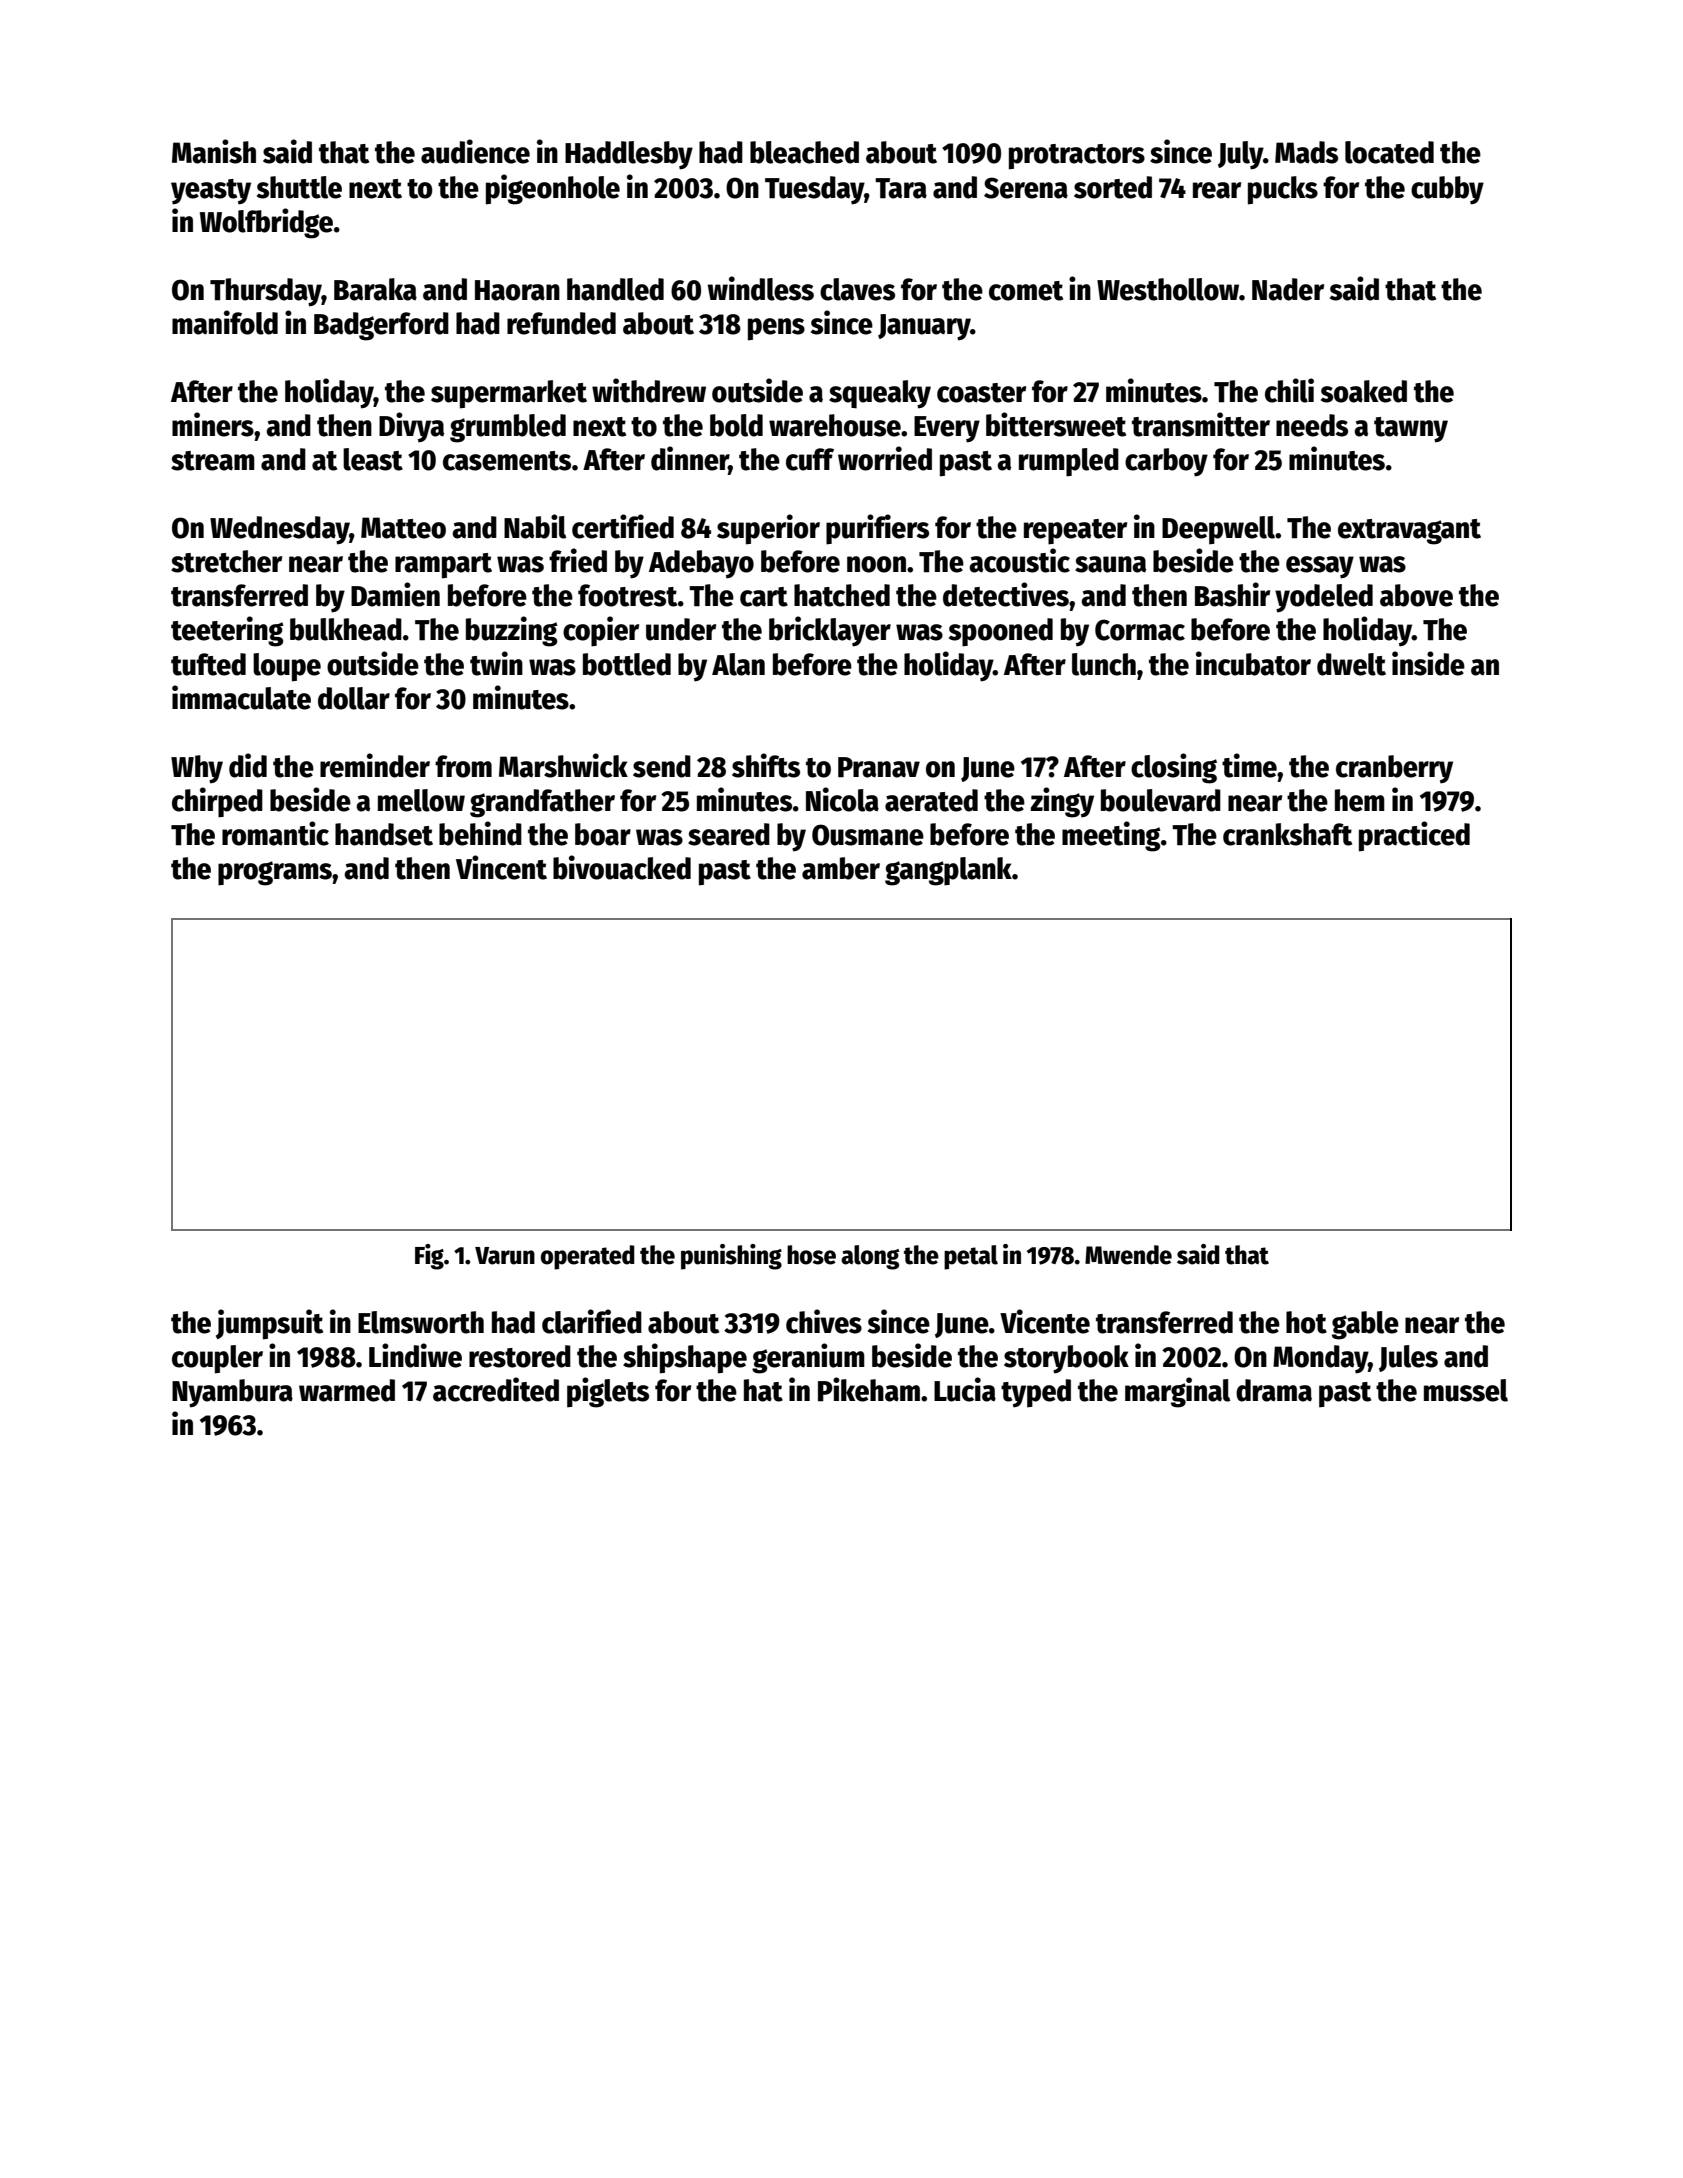 This document has width=1683, height=2178. What do you see at coordinates (1389, 152) in the document?
I see `located` at bounding box center [1389, 152].
